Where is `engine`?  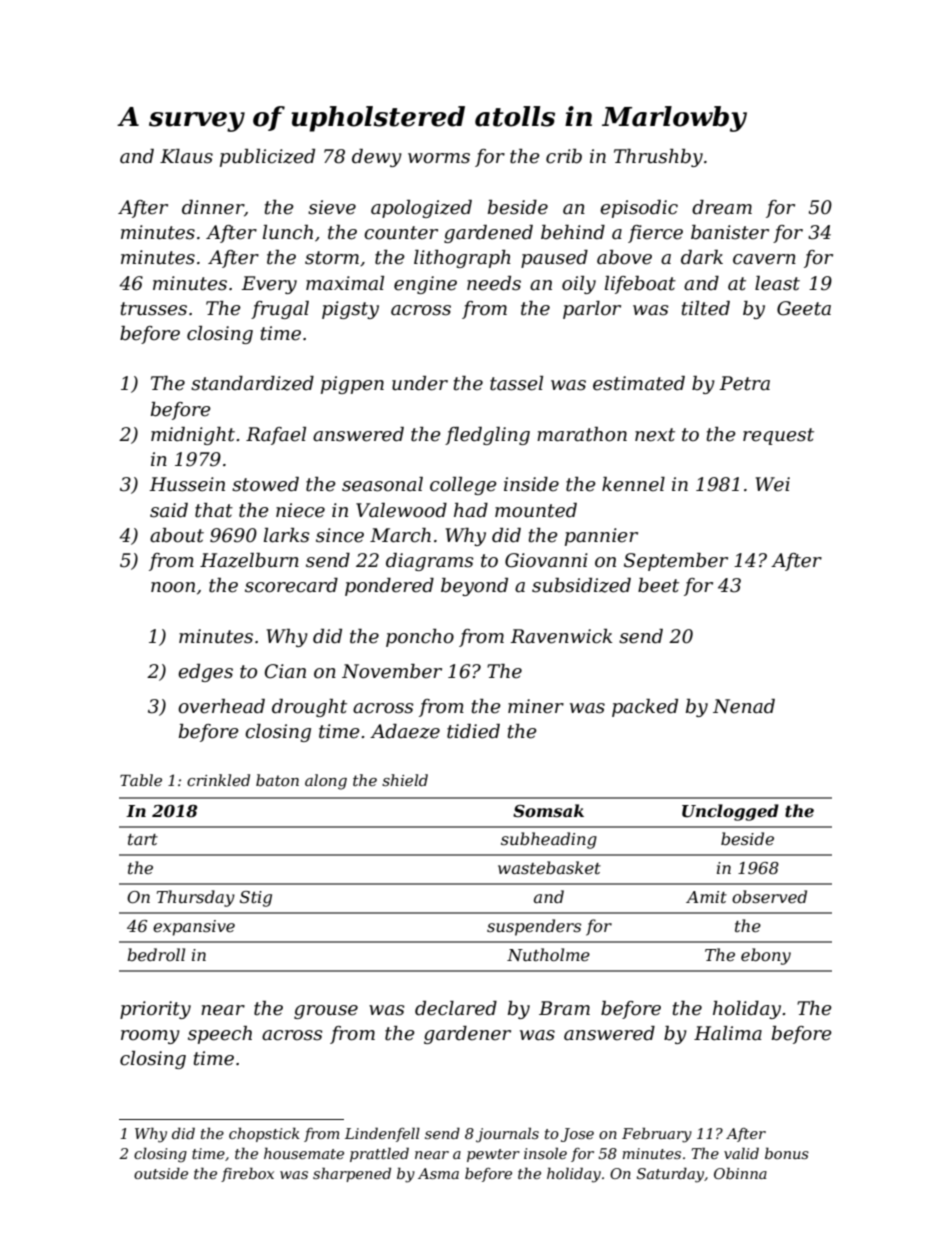 engine is located at coordinates (425, 285).
